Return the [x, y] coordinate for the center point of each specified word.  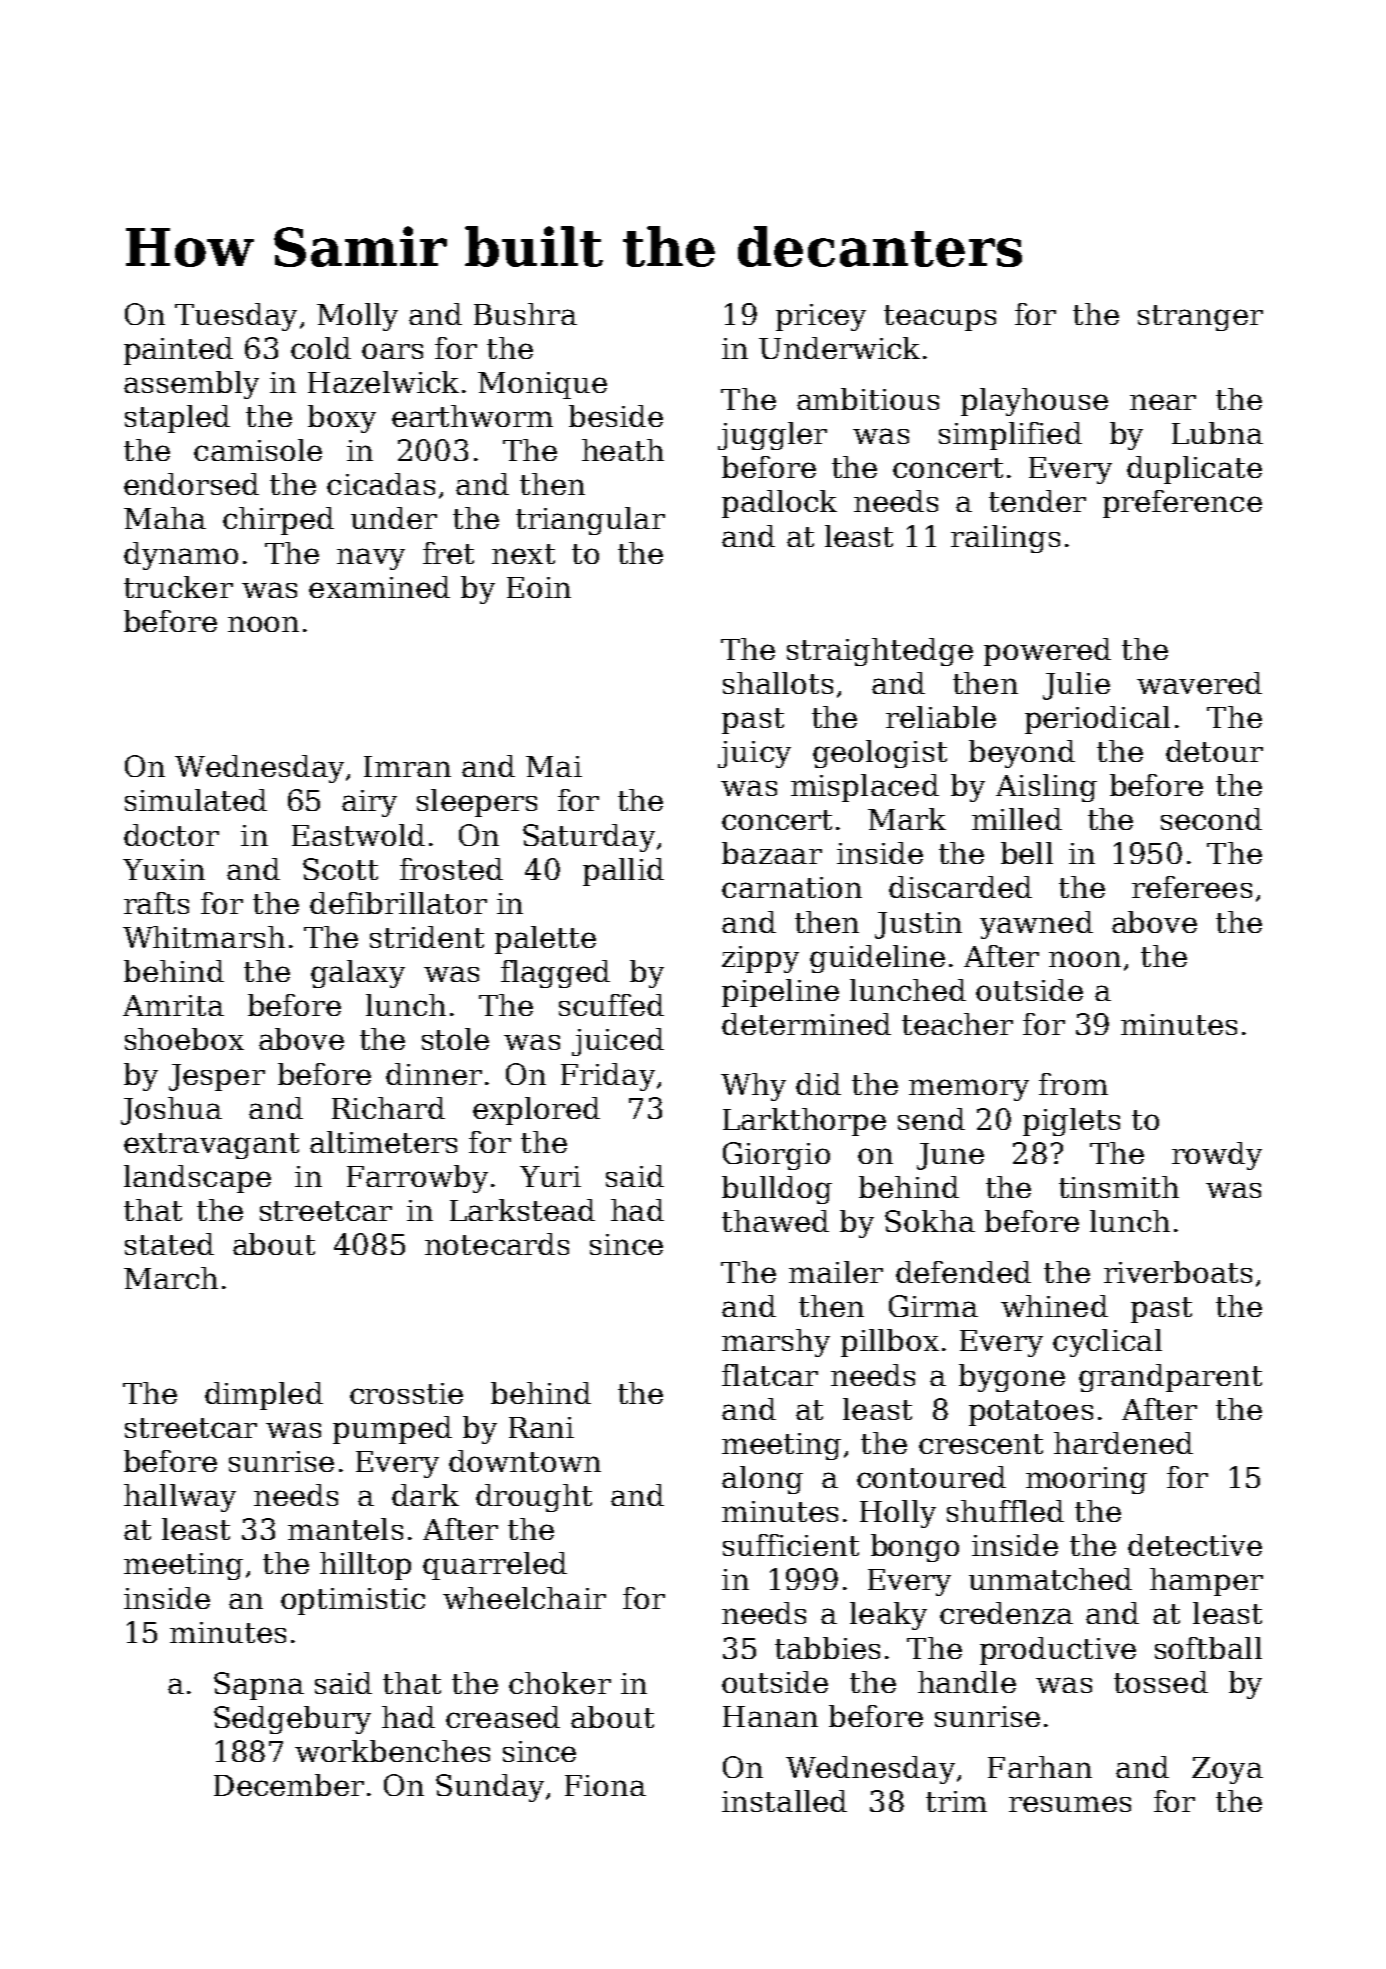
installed [784, 1801]
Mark [907, 819]
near [1163, 402]
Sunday [490, 1788]
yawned [1036, 925]
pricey [821, 317]
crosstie [406, 1393]
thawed [775, 1221]
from [1073, 1084]
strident [427, 937]
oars [392, 351]
